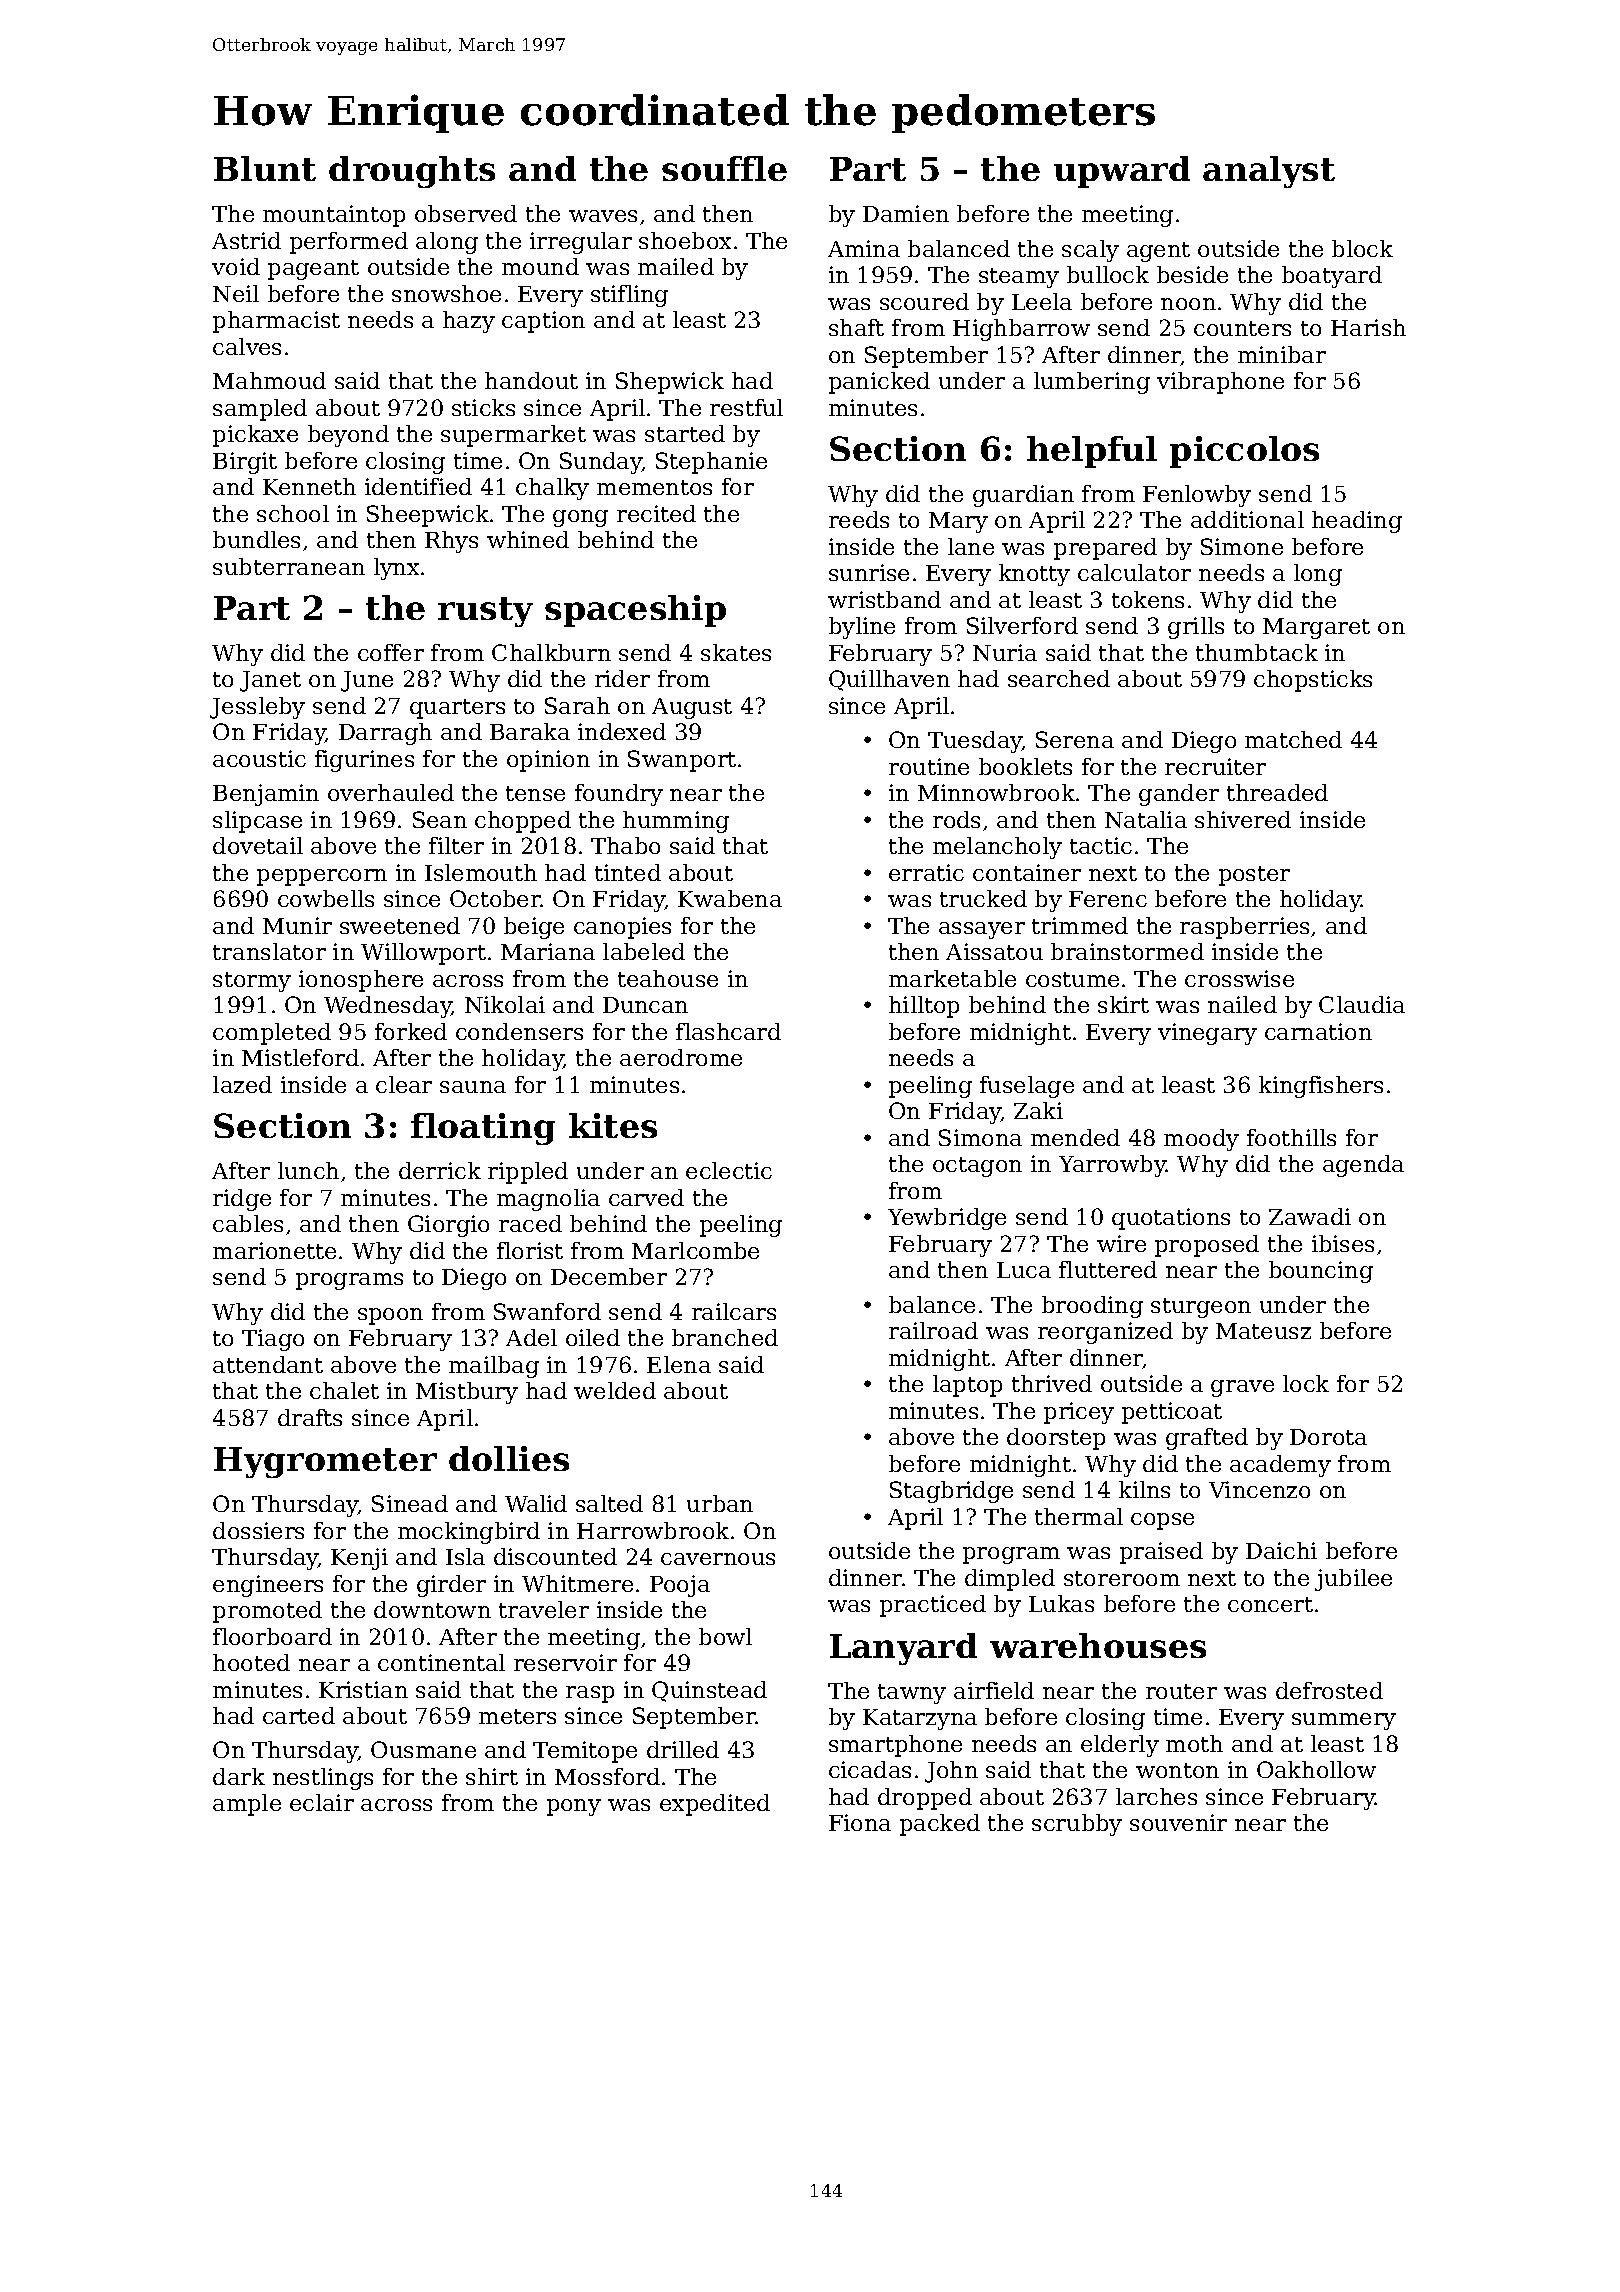  What do you see at coordinates (1112, 1166) in the page?
I see `Yarrowby` at bounding box center [1112, 1166].
